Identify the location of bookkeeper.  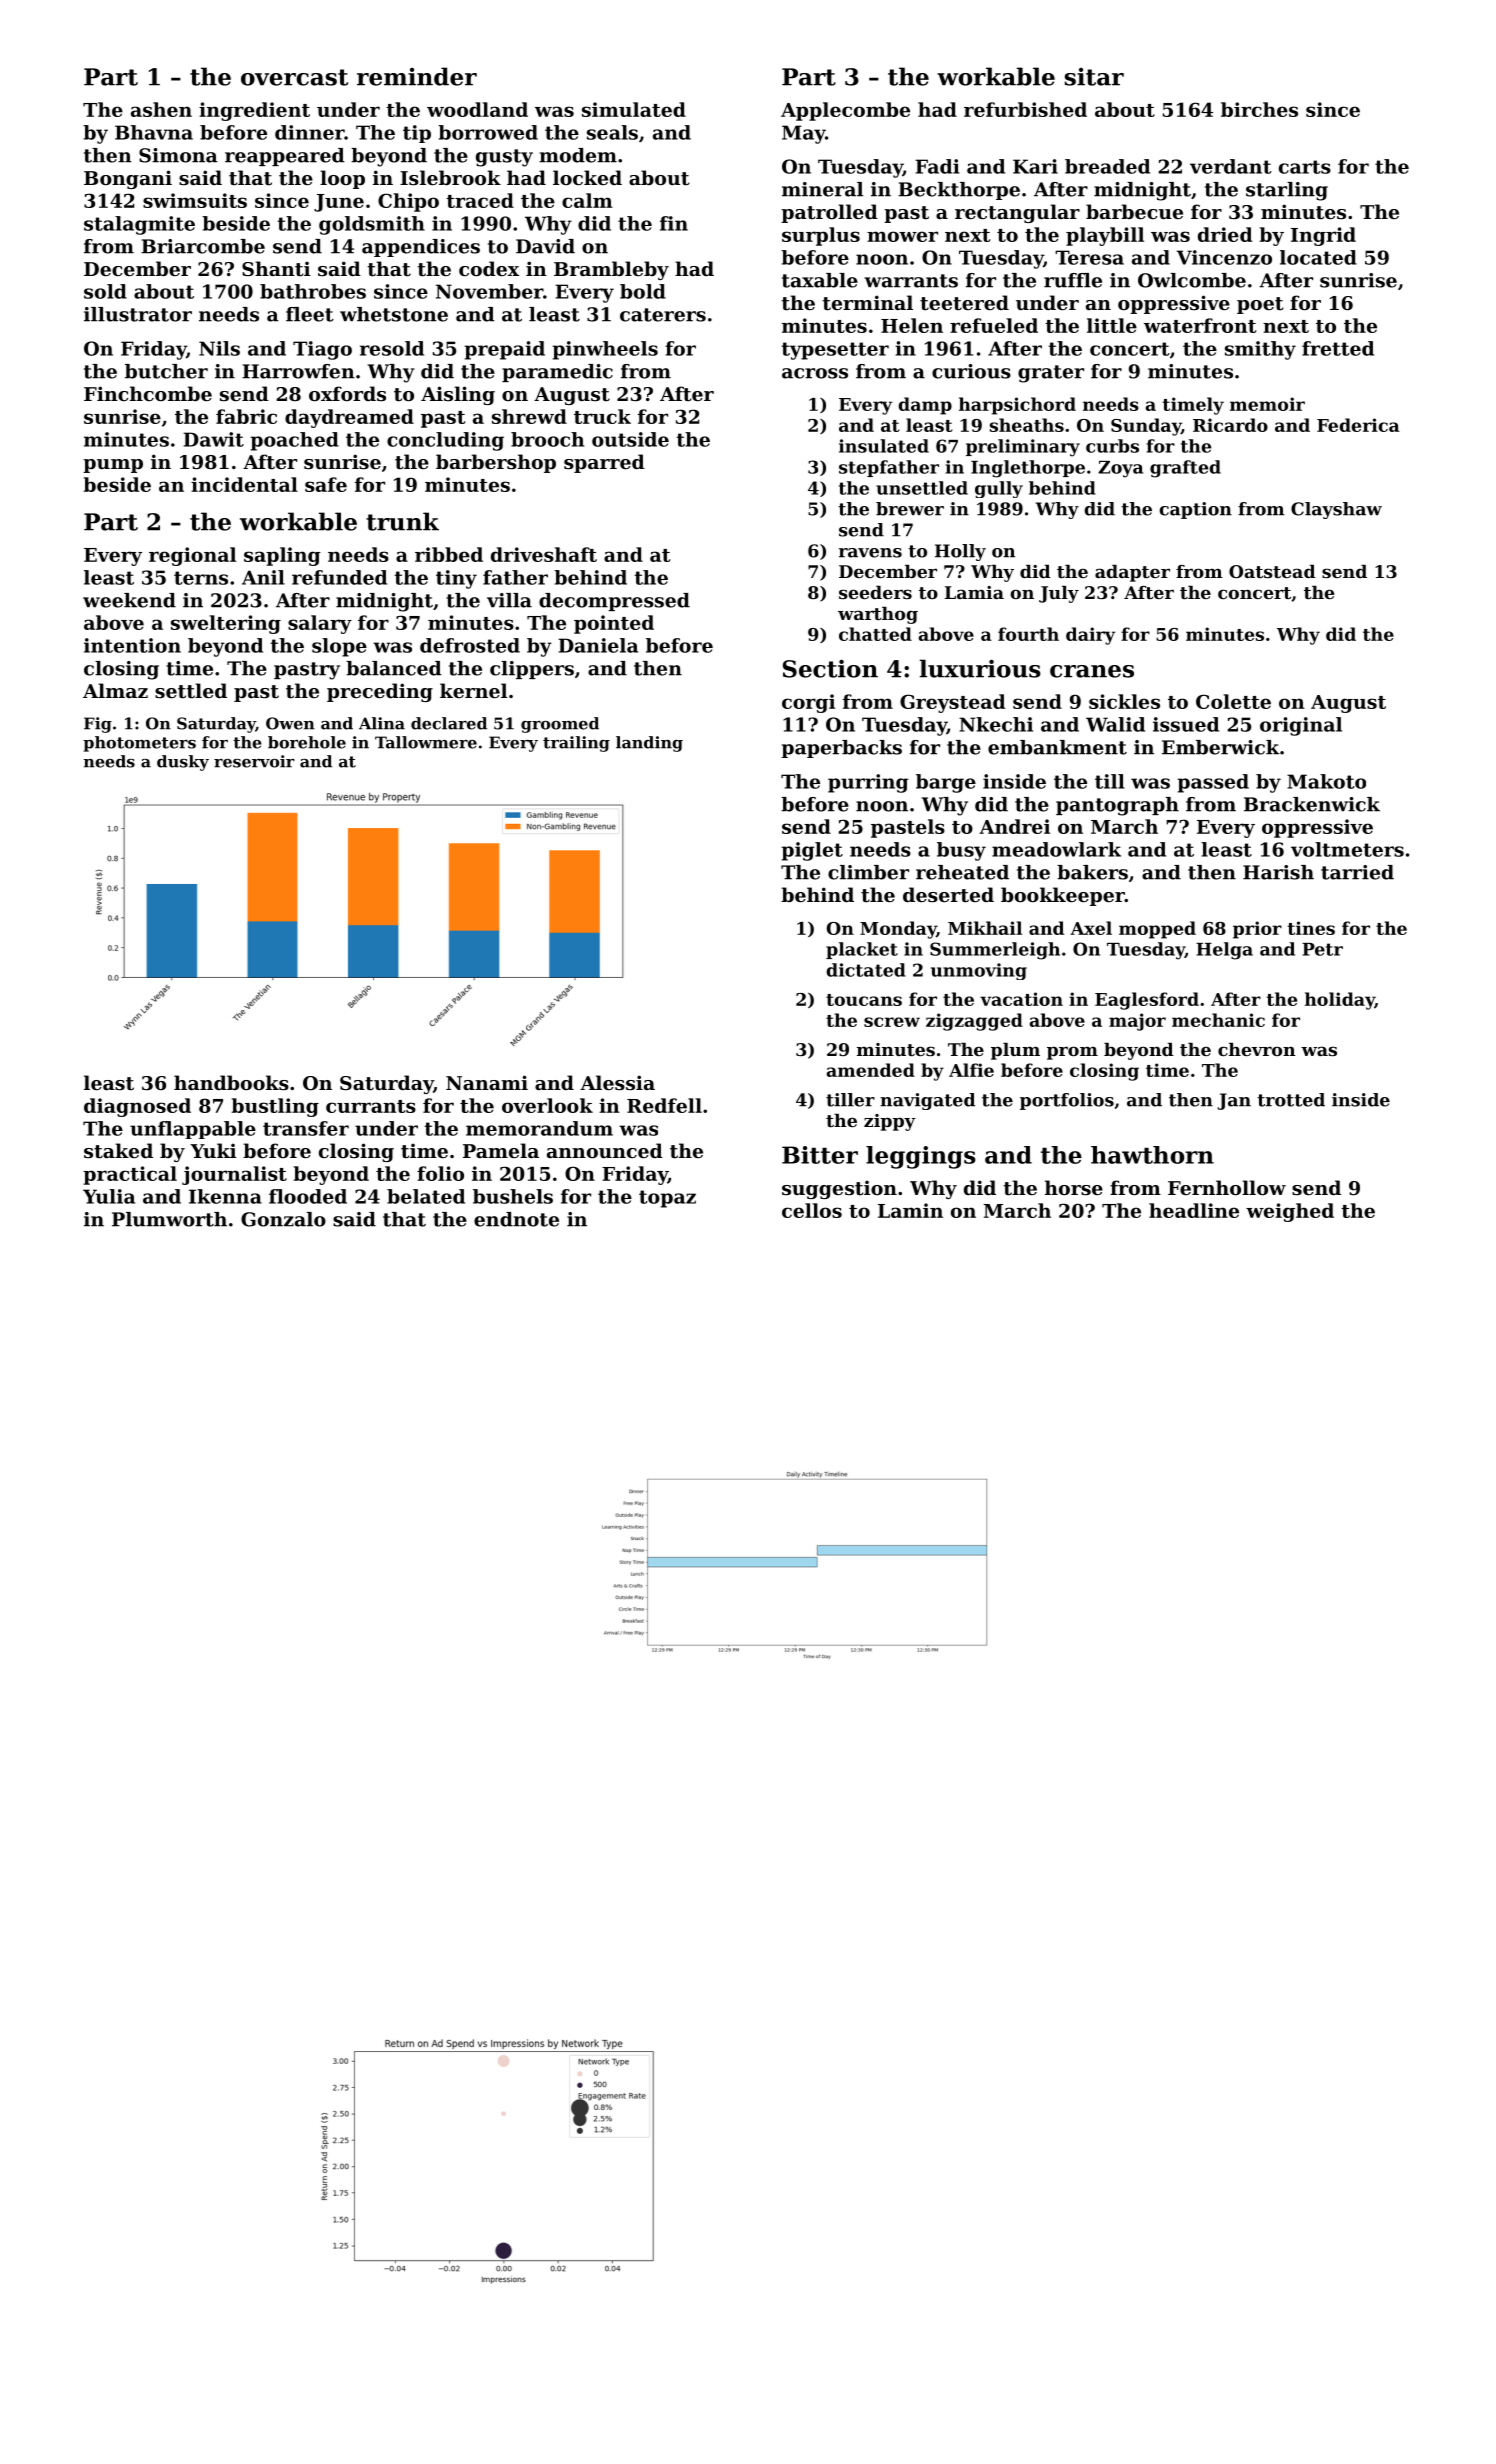
(1063, 896).
